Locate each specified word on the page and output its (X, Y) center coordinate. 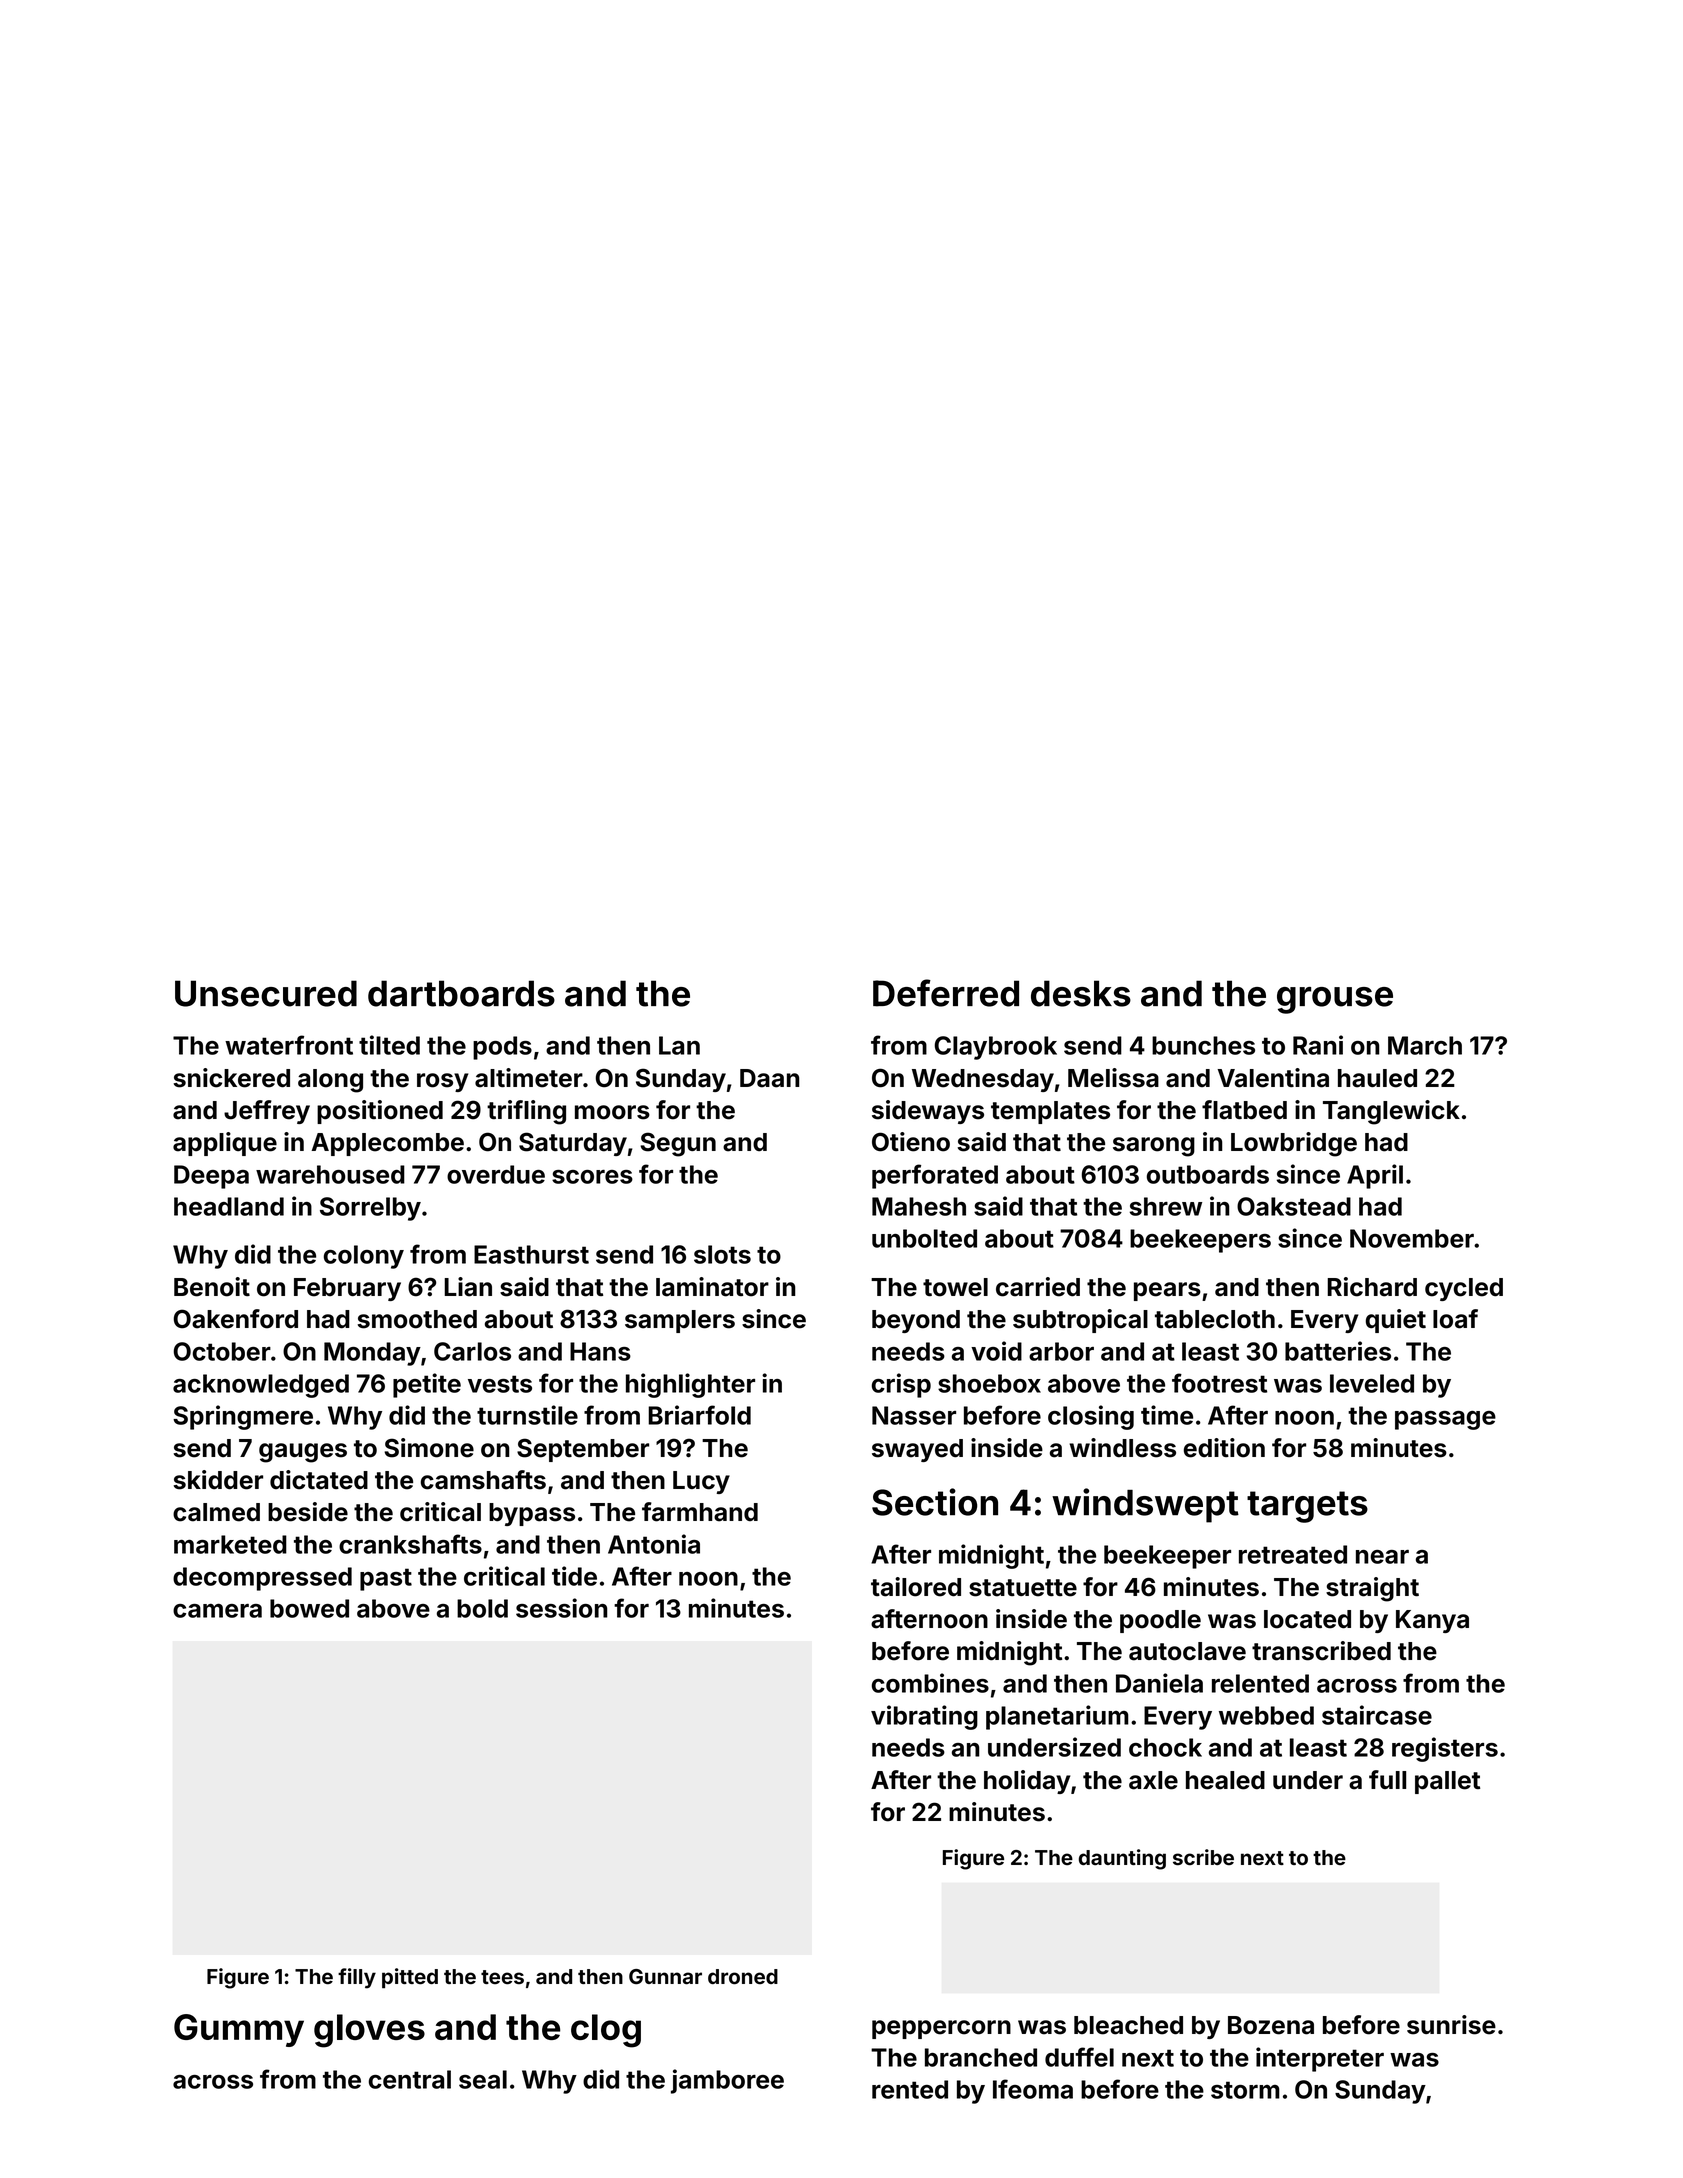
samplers (680, 1321)
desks (1081, 993)
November (1412, 1238)
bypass (532, 1514)
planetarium (1057, 1717)
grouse (1335, 1000)
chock (1165, 1747)
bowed (309, 1608)
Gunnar (665, 1977)
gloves (369, 2031)
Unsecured (266, 993)
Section (935, 1502)
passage (1445, 1420)
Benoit (212, 1287)
